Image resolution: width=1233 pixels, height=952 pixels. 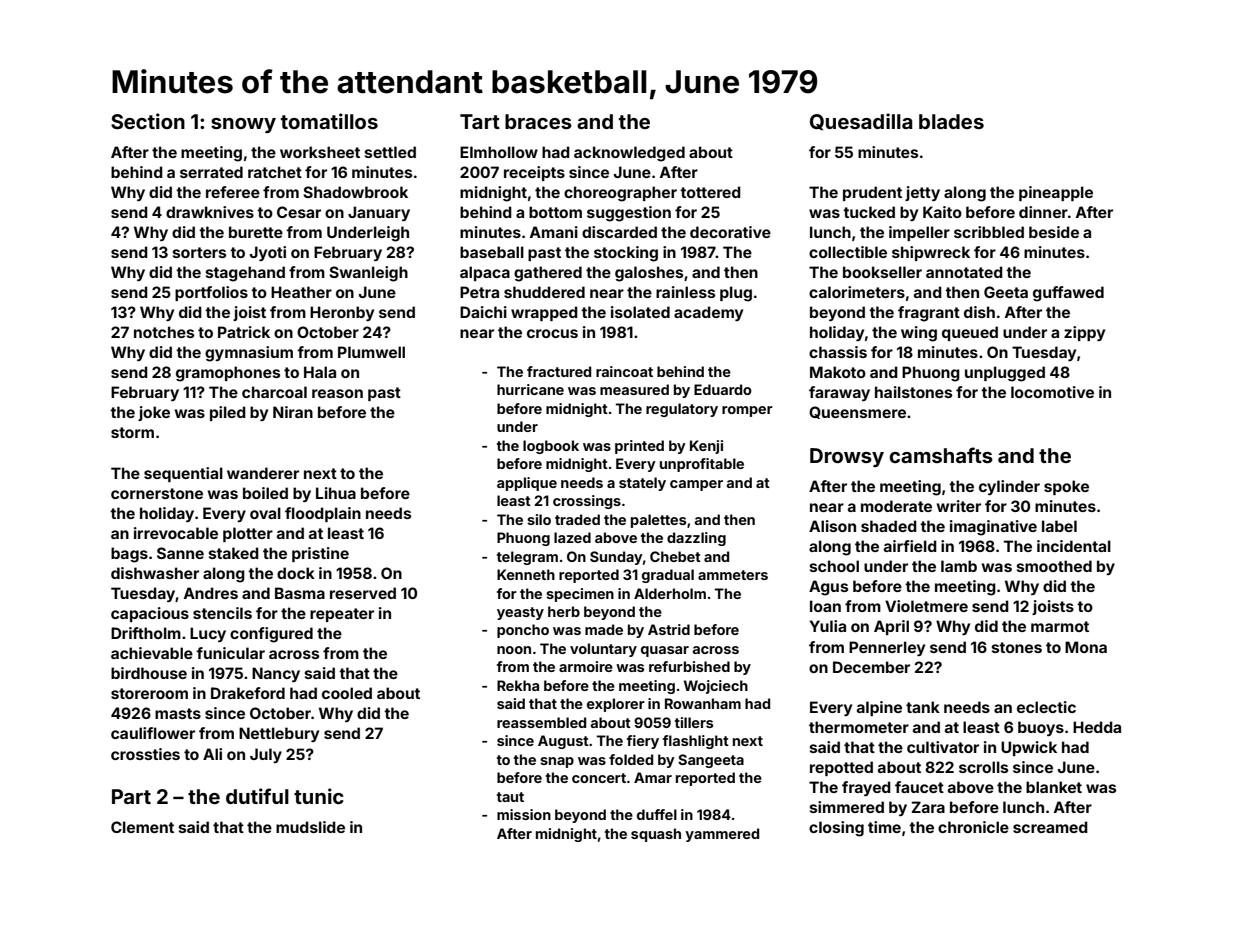 I want to click on notches, so click(x=164, y=332).
